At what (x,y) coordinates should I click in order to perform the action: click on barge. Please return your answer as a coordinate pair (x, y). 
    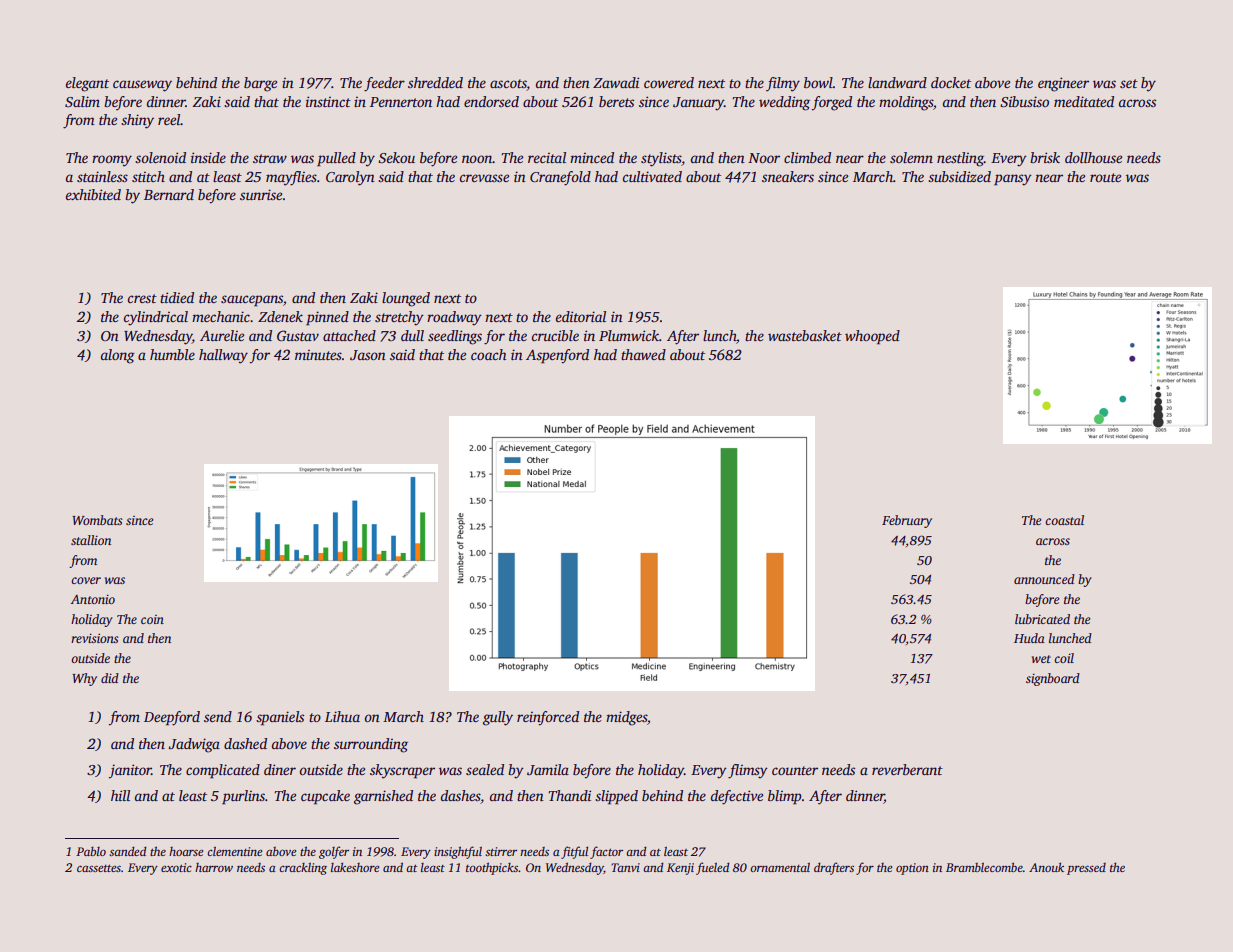
    Looking at the image, I should click on (260, 84).
